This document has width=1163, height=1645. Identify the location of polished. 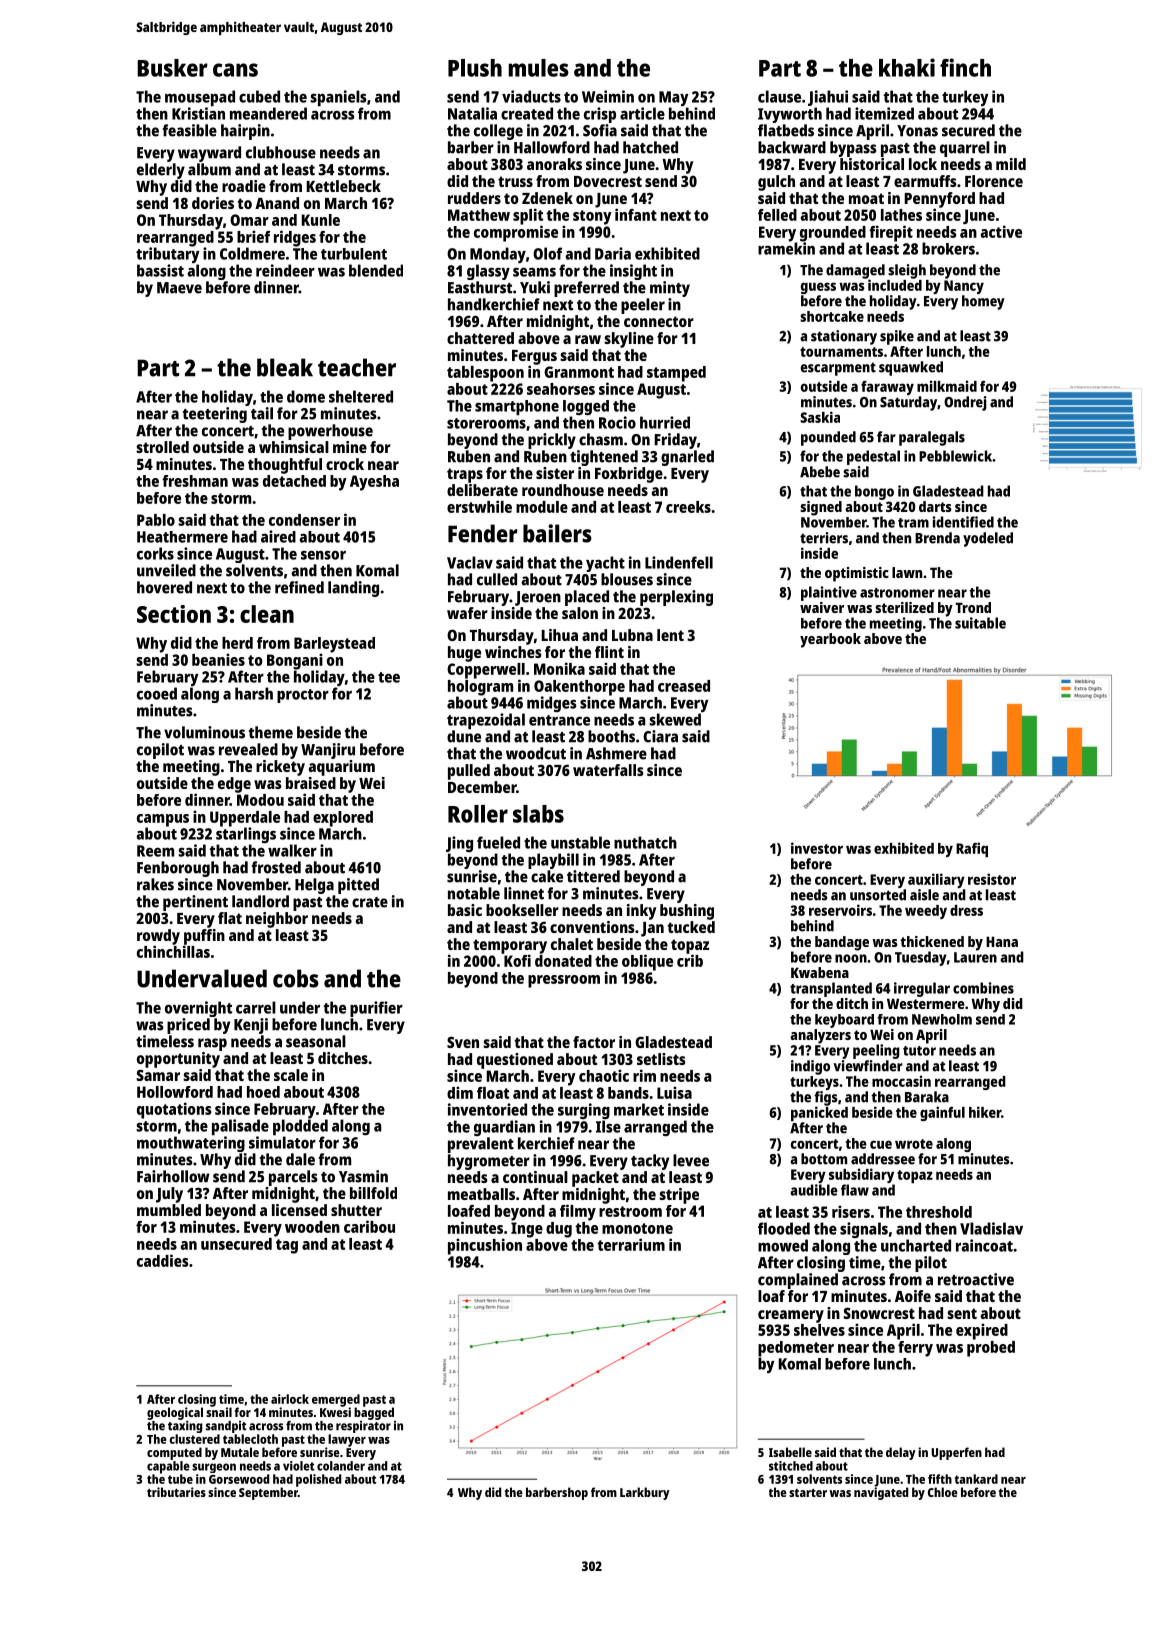
(318, 1480).
